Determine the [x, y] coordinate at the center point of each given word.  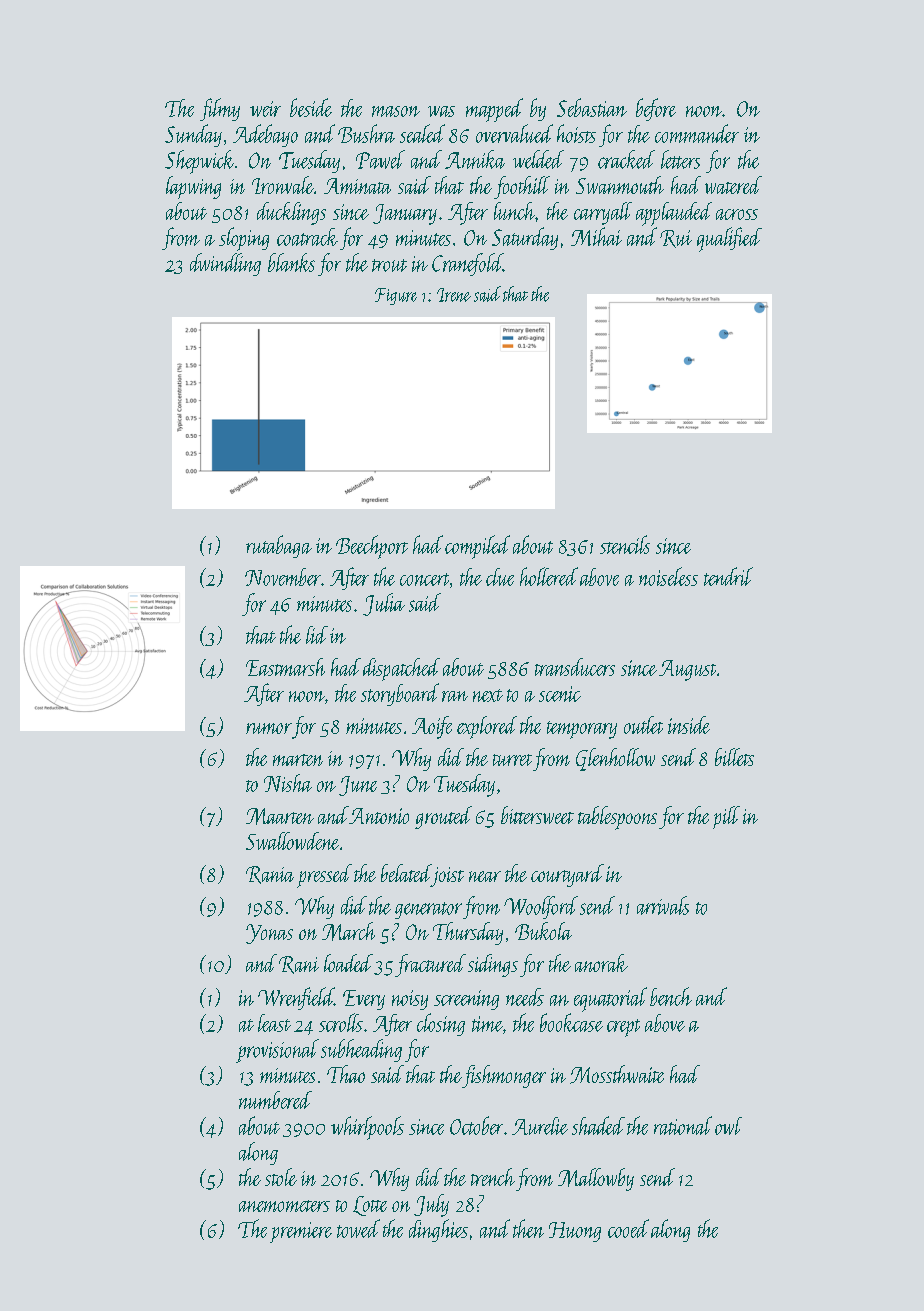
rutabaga [279, 546]
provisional [277, 1051]
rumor [269, 728]
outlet [643, 725]
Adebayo [265, 135]
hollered [549, 576]
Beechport [372, 547]
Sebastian [592, 107]
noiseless [668, 576]
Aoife [432, 727]
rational [683, 1125]
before [656, 109]
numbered [275, 1100]
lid [317, 635]
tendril [728, 576]
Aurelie [540, 1126]
